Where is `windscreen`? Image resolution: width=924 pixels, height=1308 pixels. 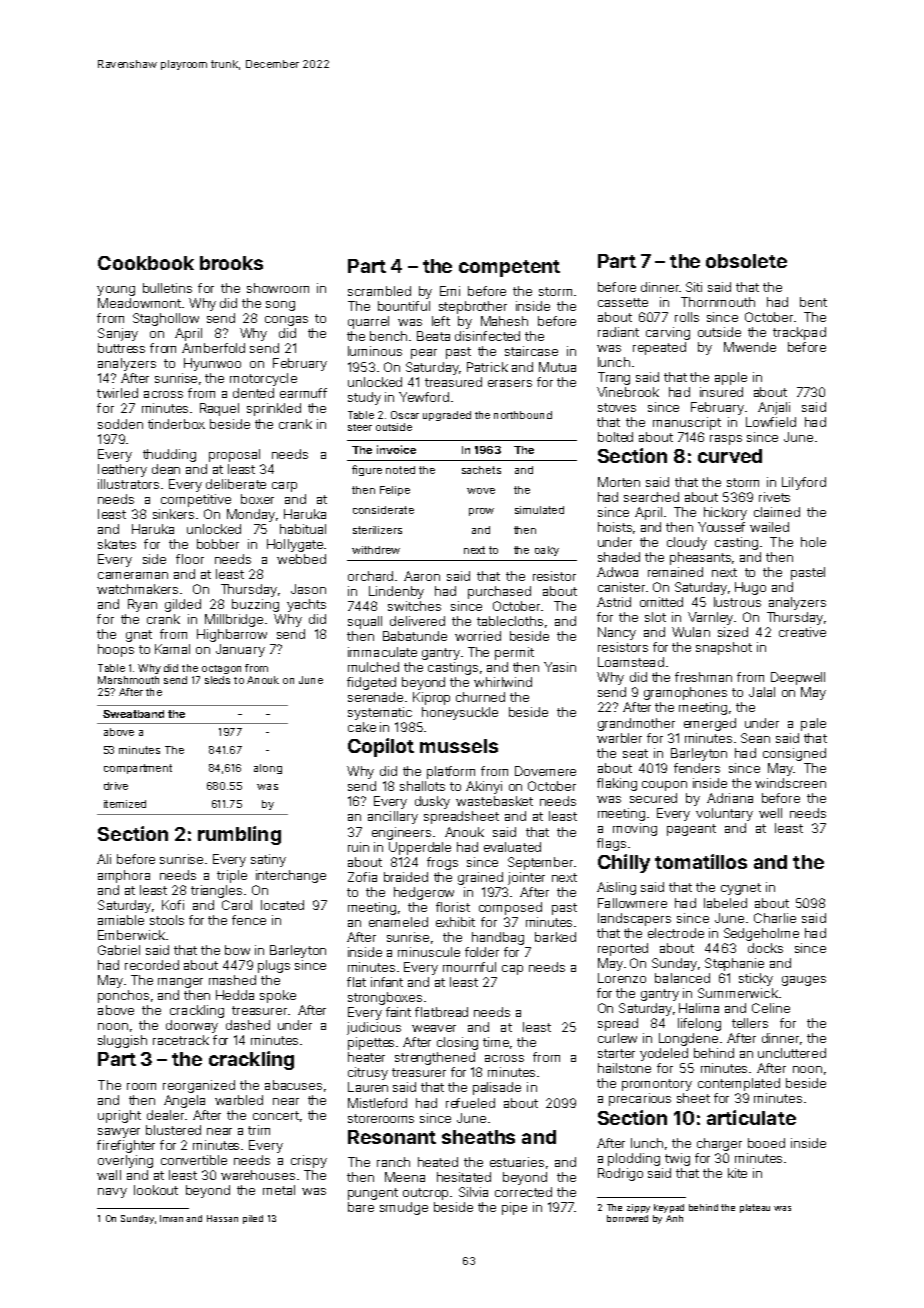 windscreen is located at coordinates (790, 783).
